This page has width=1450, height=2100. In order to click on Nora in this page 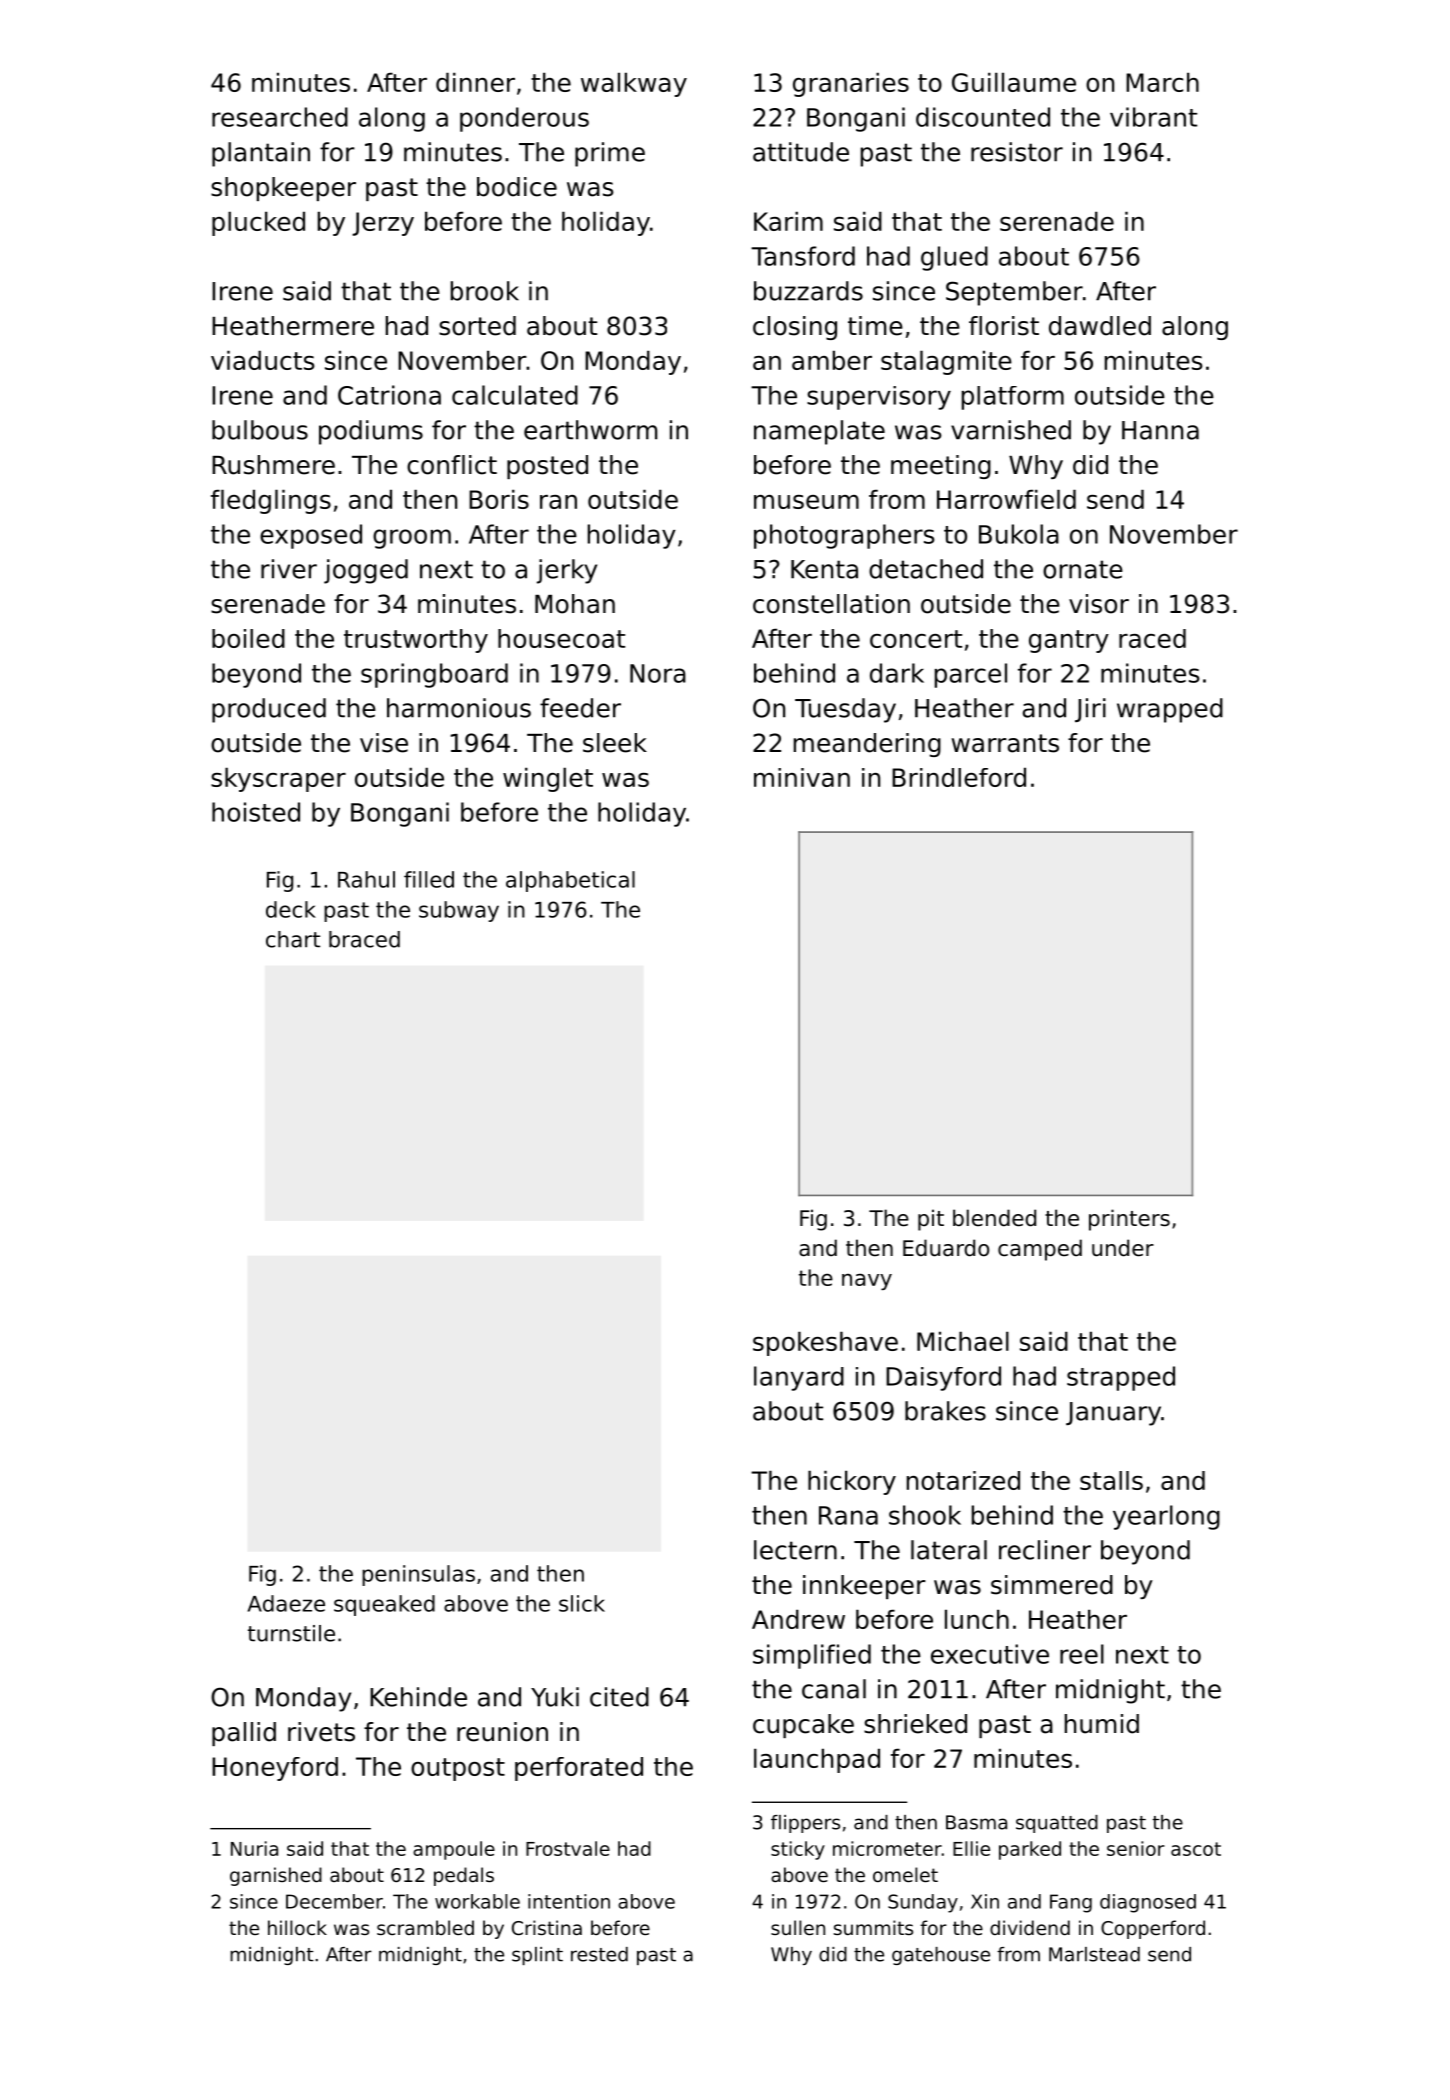, I will do `click(658, 673)`.
